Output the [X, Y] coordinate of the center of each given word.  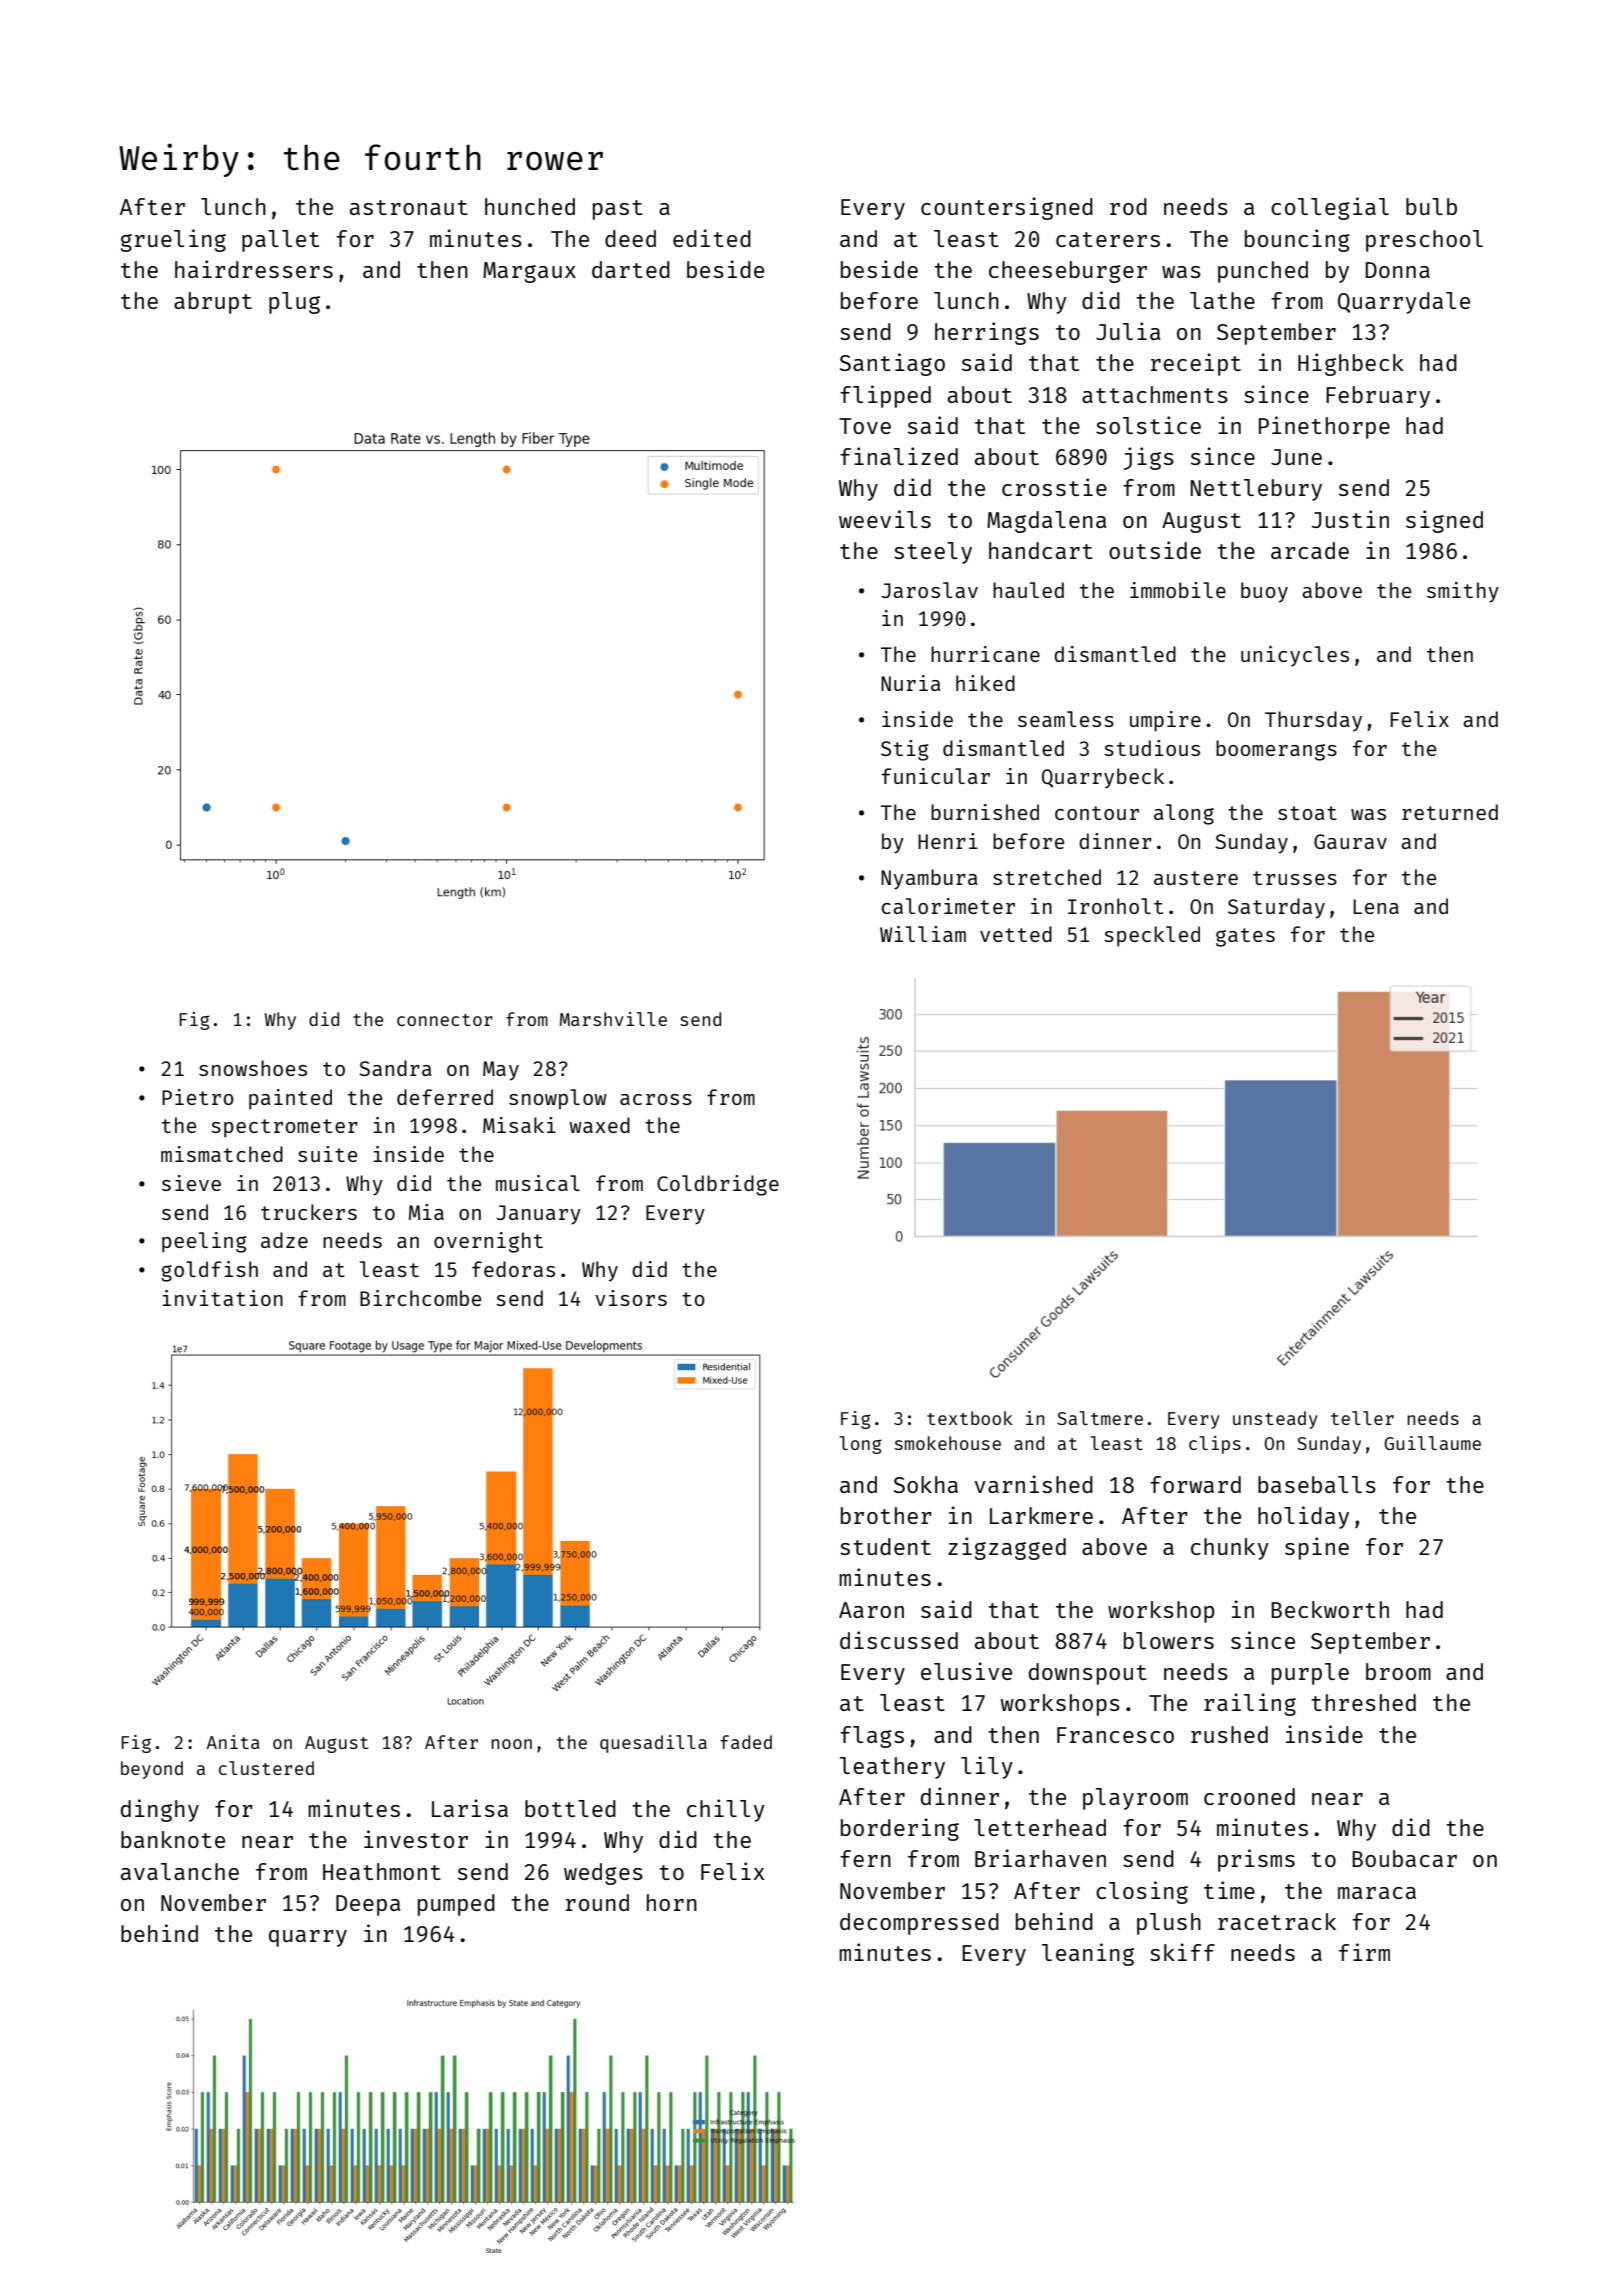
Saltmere [1100, 1418]
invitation [222, 1298]
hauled [1028, 590]
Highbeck [1351, 364]
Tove [865, 426]
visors [631, 1298]
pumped [456, 1905]
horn [672, 1902]
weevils [885, 519]
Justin [1350, 519]
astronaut [409, 207]
